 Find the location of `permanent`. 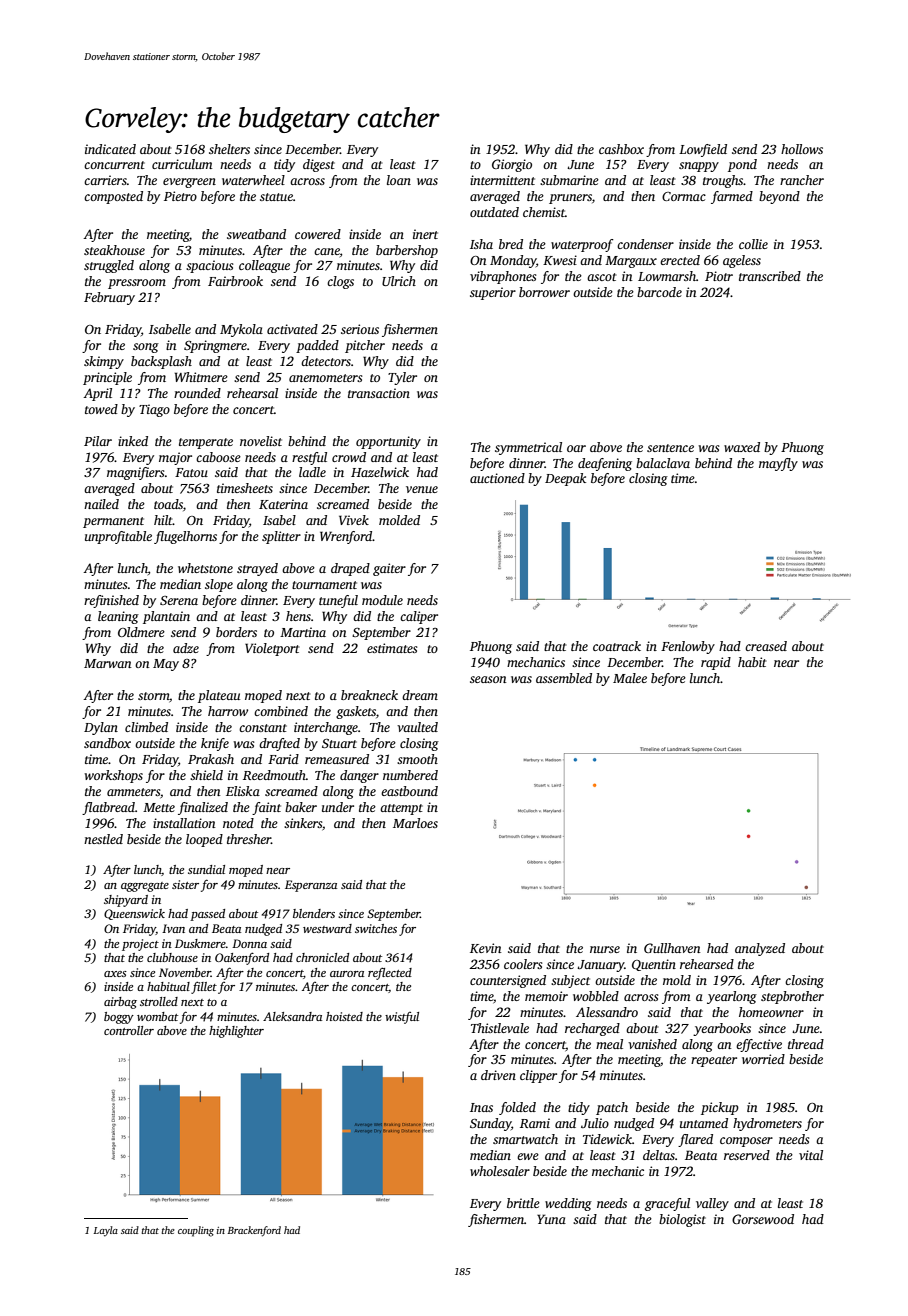

permanent is located at coordinates (113, 522).
